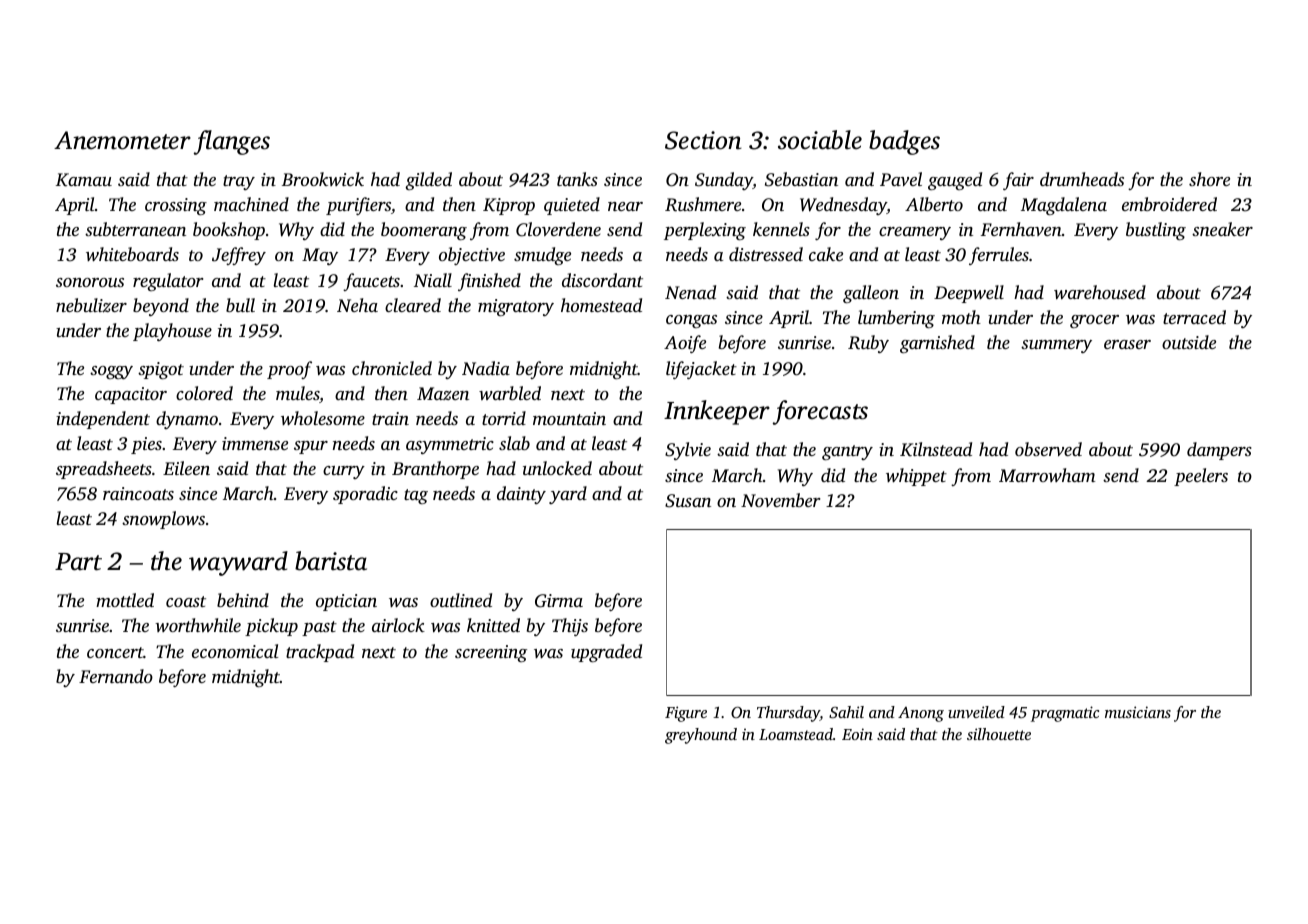  What do you see at coordinates (486, 368) in the screenshot?
I see `Nadia` at bounding box center [486, 368].
